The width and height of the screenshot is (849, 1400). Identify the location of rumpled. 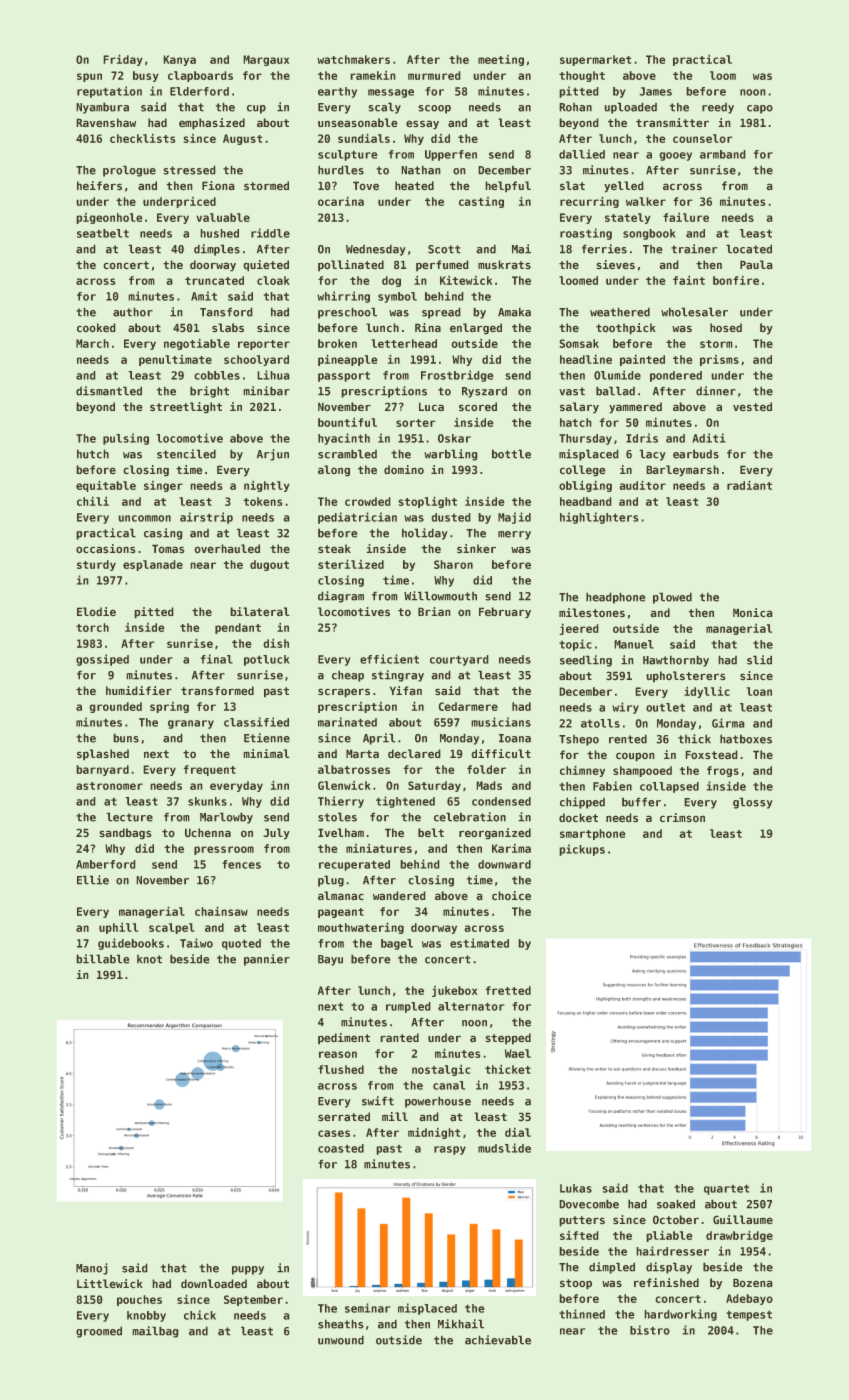
(408, 1007).
